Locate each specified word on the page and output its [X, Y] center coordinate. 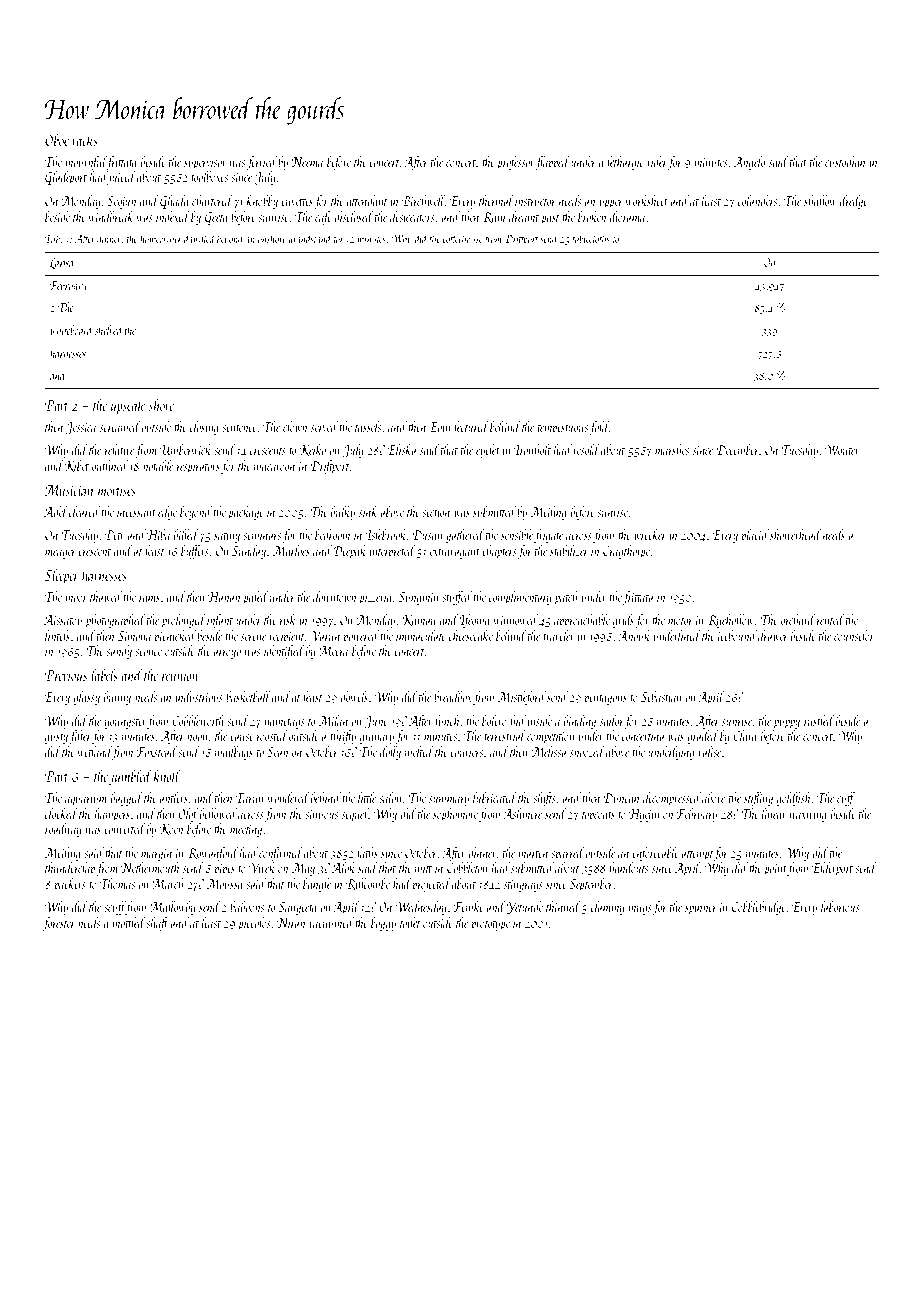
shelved [109, 330]
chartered [212, 200]
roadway [63, 830]
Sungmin [419, 598]
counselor [854, 635]
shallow [820, 200]
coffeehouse [463, 239]
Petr [115, 535]
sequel [355, 815]
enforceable [655, 854]
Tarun [250, 798]
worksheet [647, 200]
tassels [368, 426]
